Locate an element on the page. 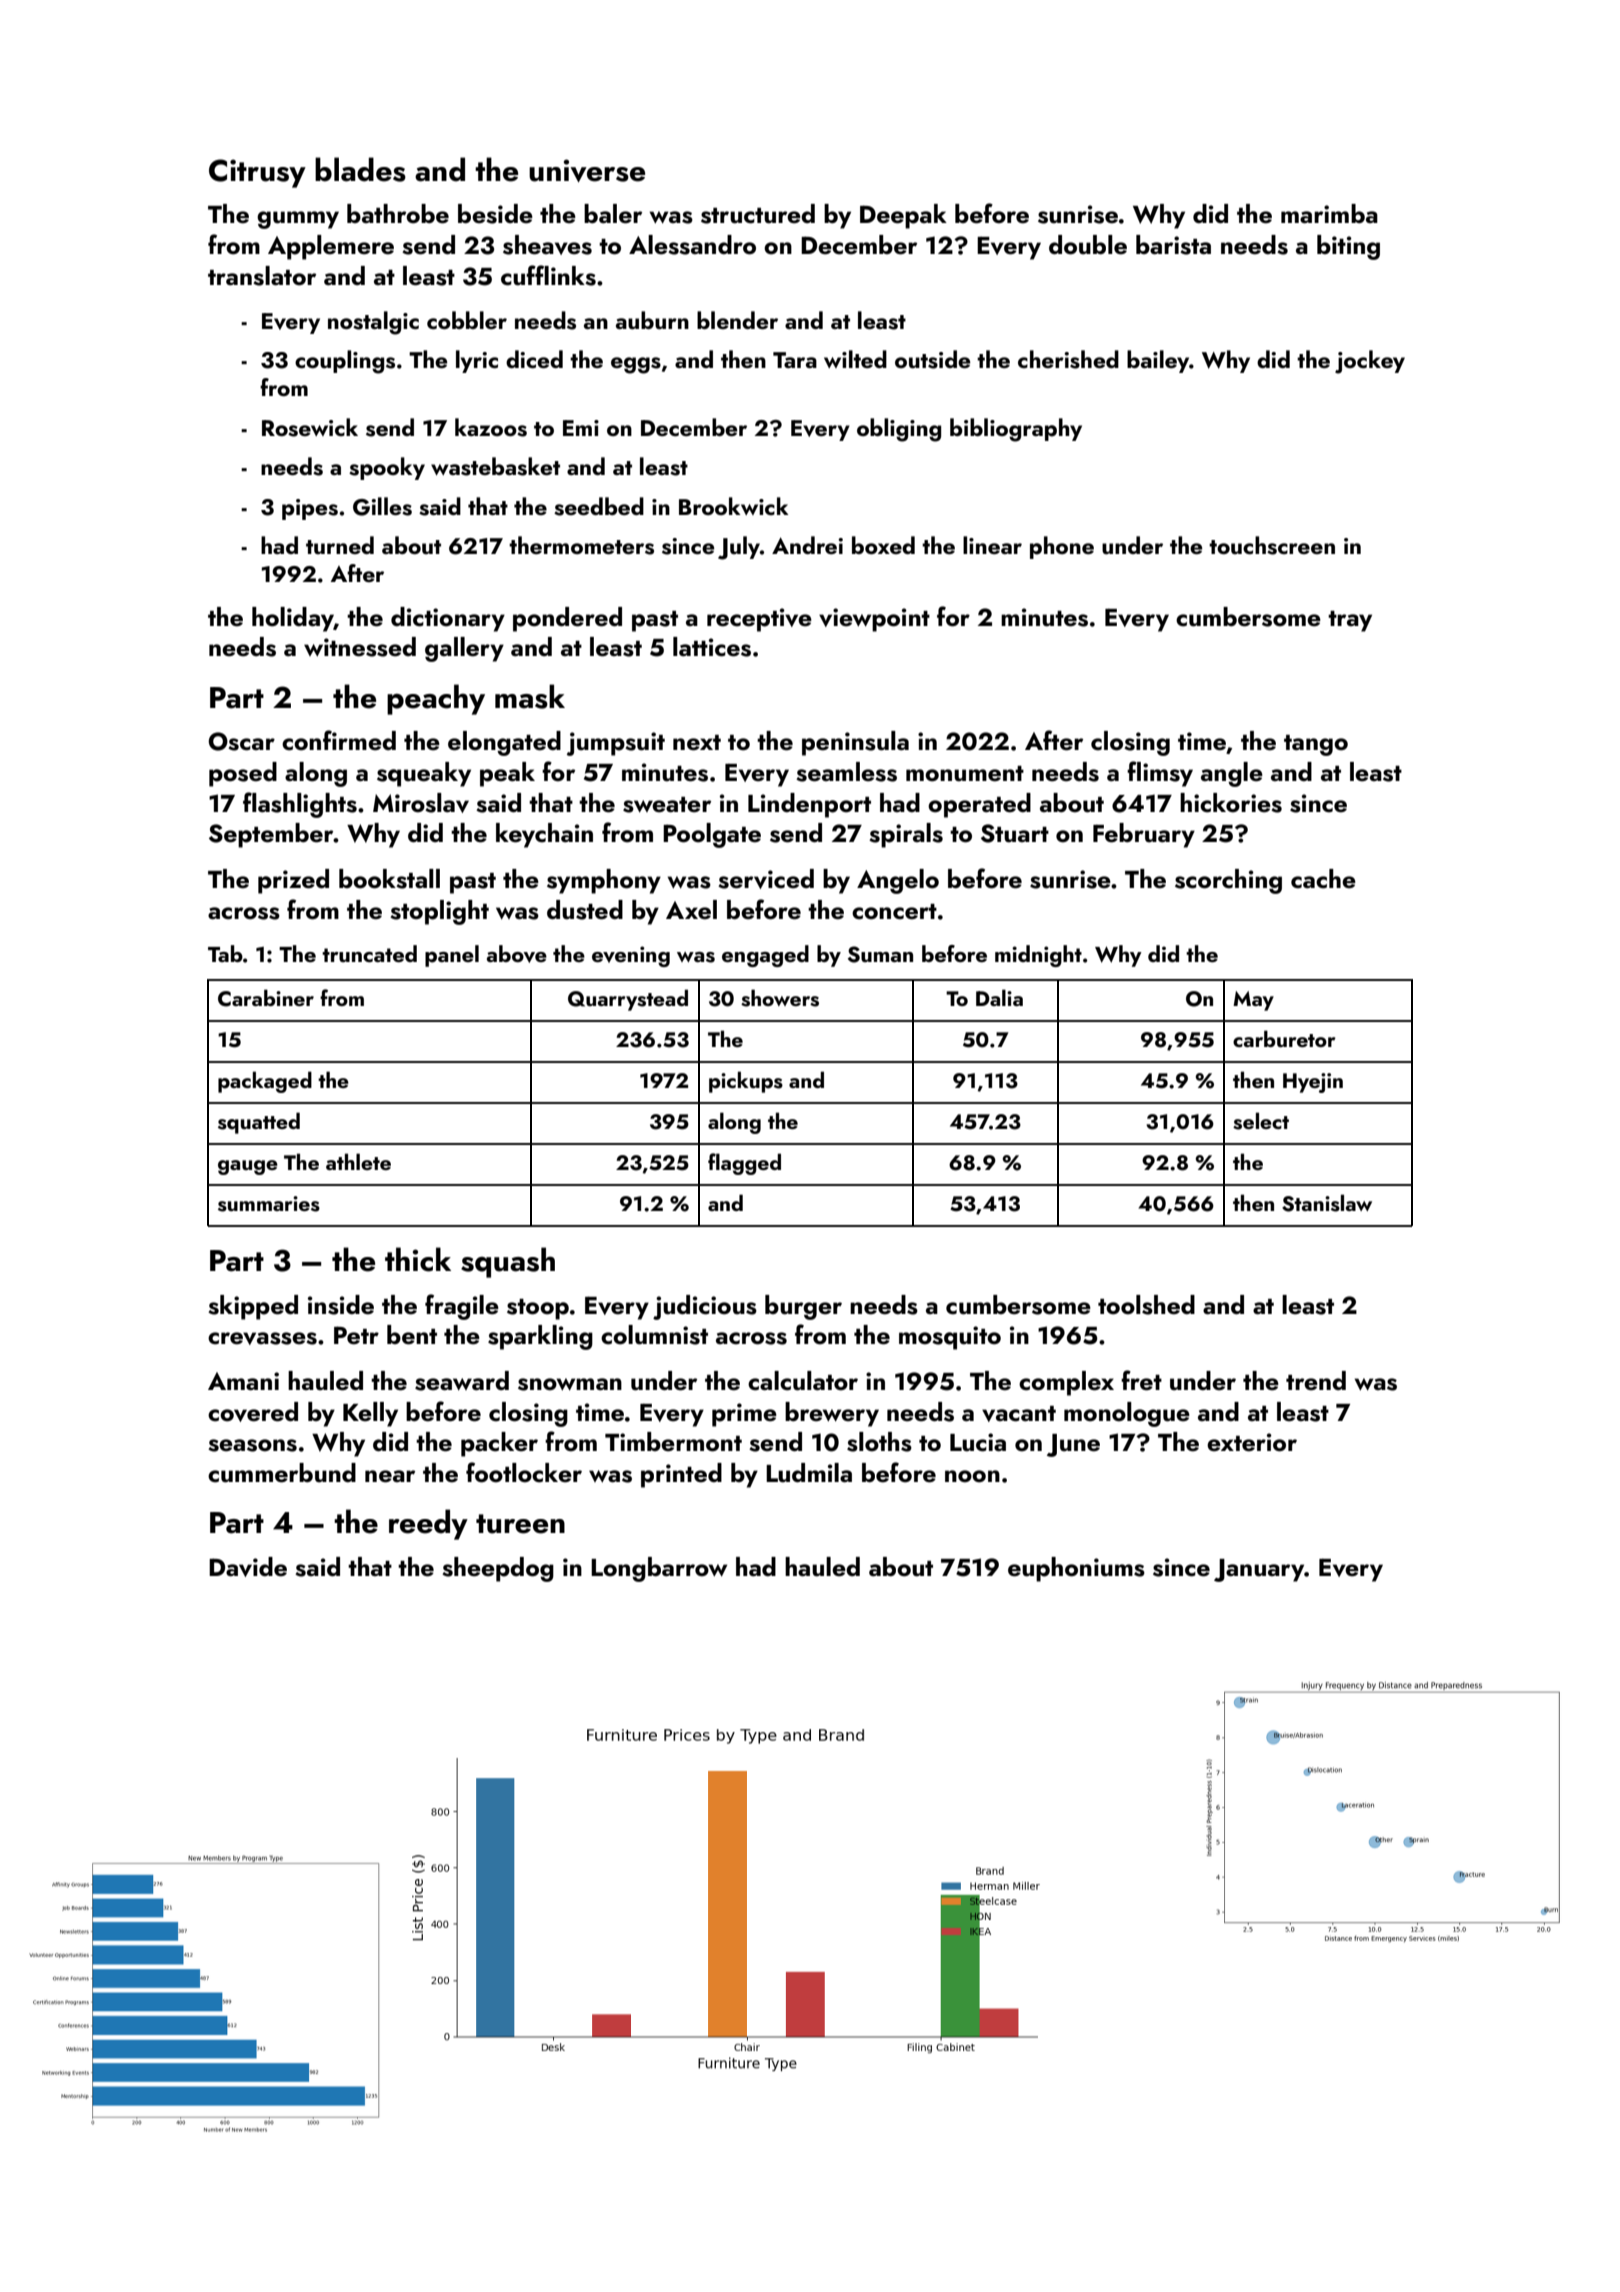 The image size is (1620, 2292). holiday is located at coordinates (293, 619).
